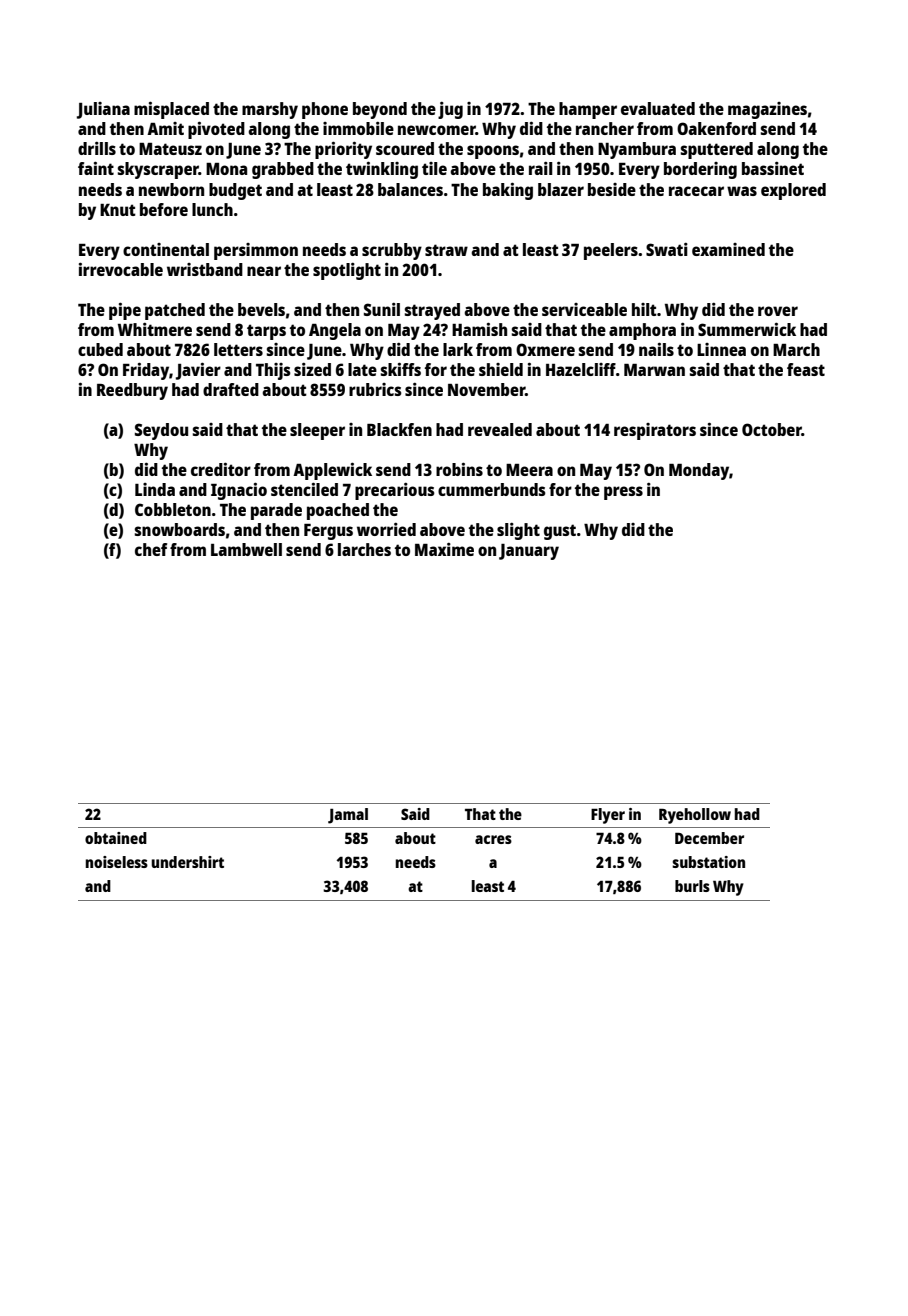 Image resolution: width=908 pixels, height=1316 pixels. I want to click on nails, so click(656, 349).
